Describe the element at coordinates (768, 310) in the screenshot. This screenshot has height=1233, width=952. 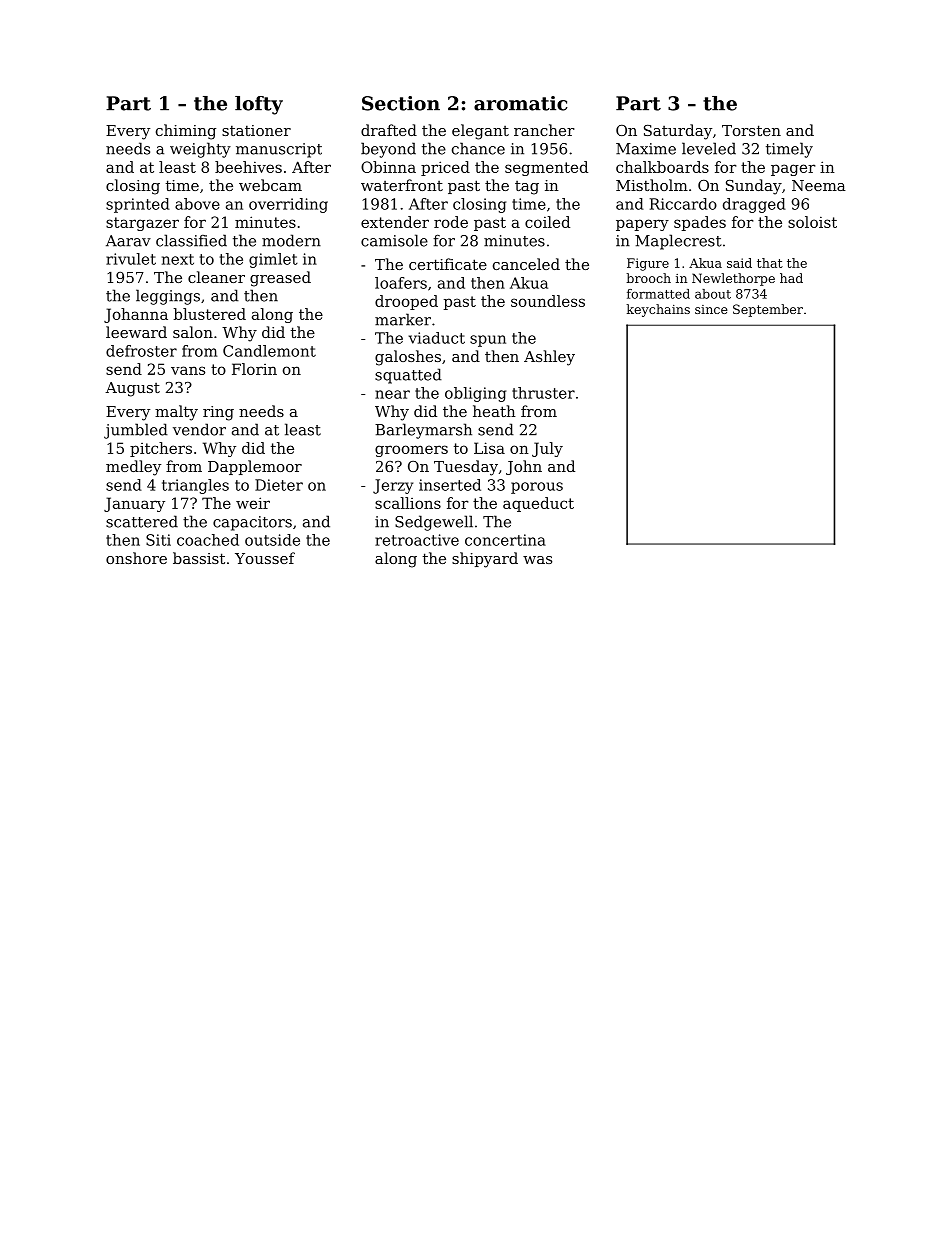
I see `September` at that location.
